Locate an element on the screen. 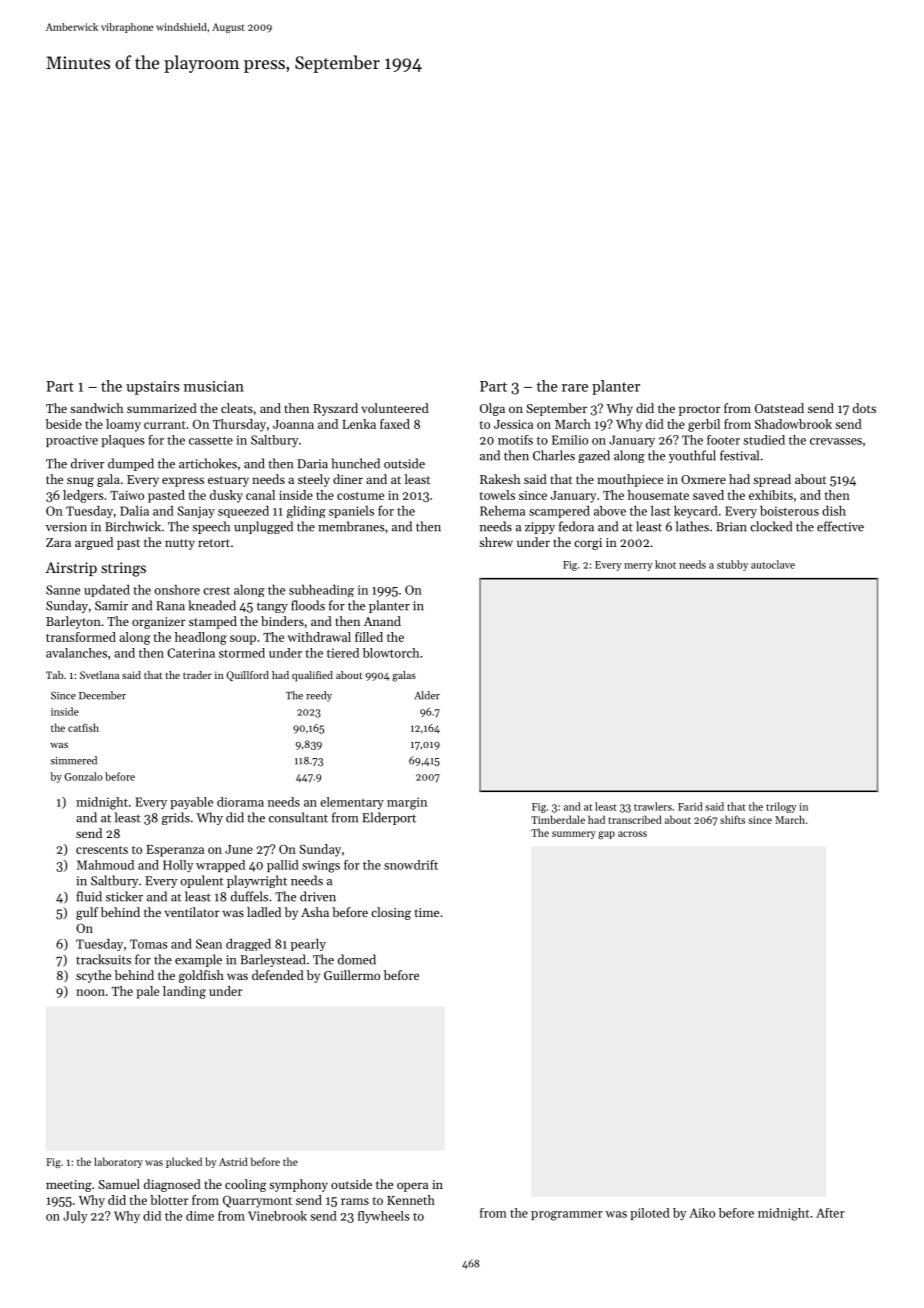 Image resolution: width=924 pixels, height=1308 pixels. Aiko is located at coordinates (702, 1213).
